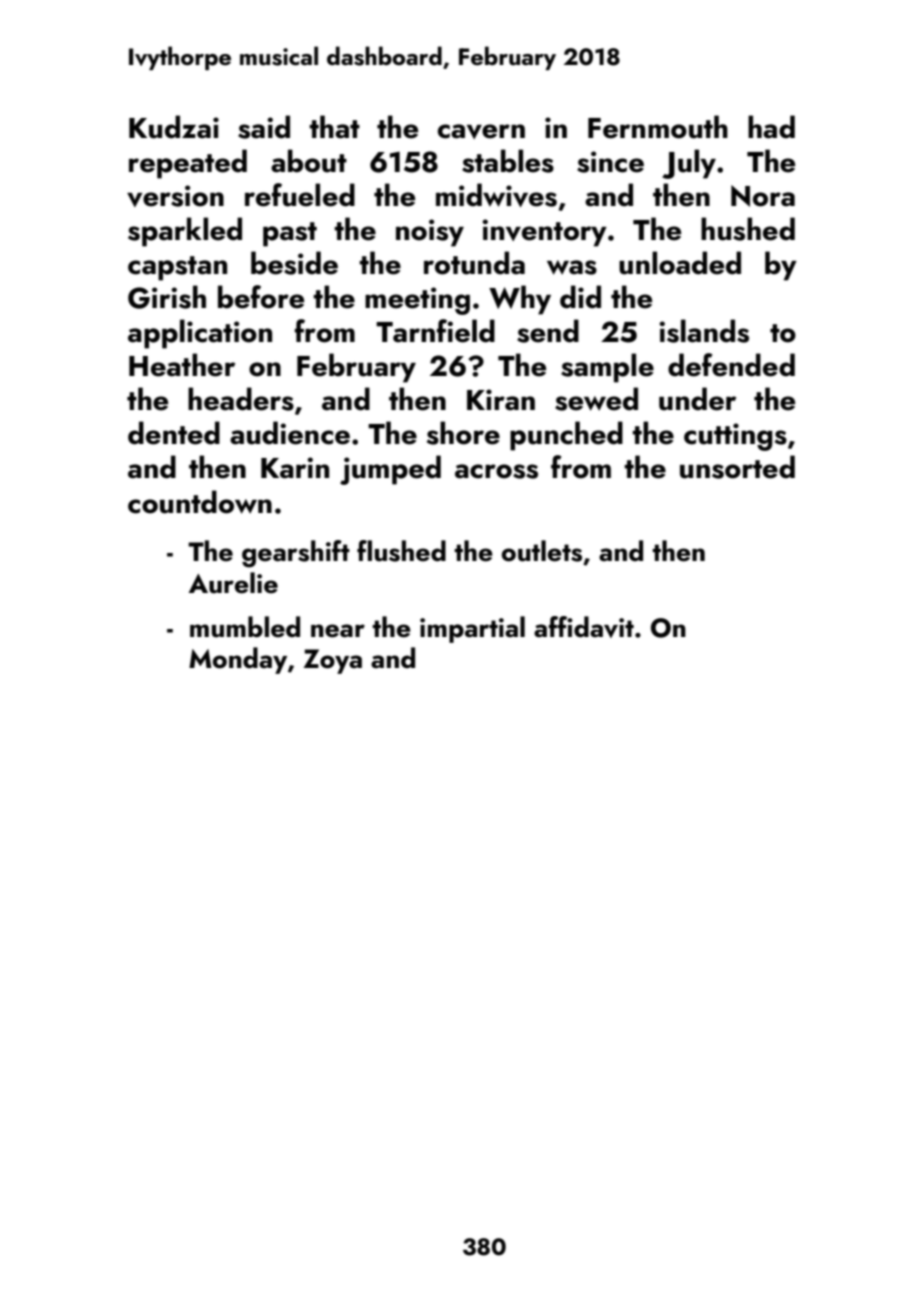 This screenshot has width=924, height=1311. What do you see at coordinates (607, 368) in the screenshot?
I see `sample` at bounding box center [607, 368].
